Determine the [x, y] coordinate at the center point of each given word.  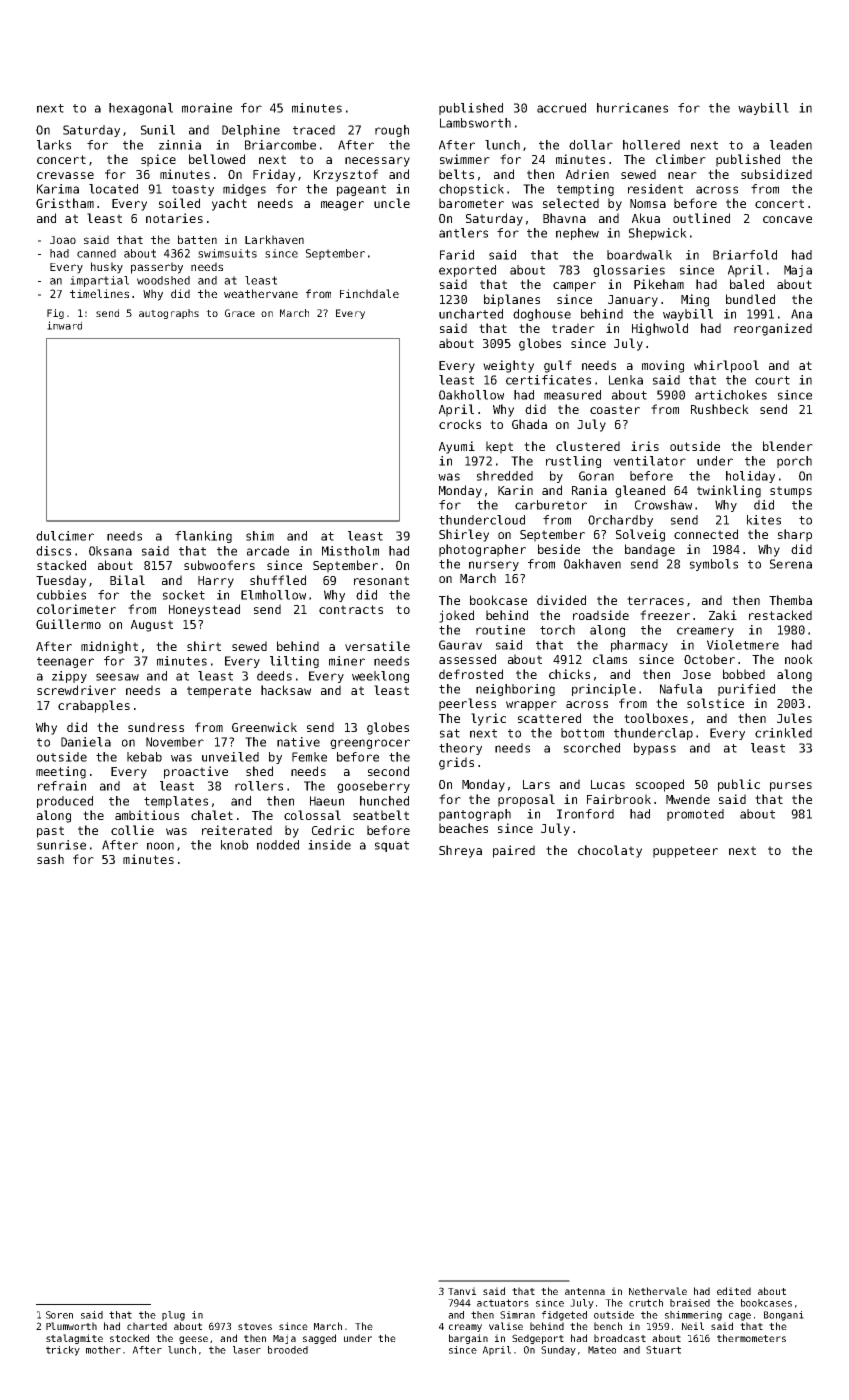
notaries [174, 218]
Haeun [327, 801]
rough [392, 131]
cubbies [61, 595]
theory [460, 749]
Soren [59, 1315]
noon [160, 846]
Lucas [608, 784]
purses [791, 787]
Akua [646, 218]
